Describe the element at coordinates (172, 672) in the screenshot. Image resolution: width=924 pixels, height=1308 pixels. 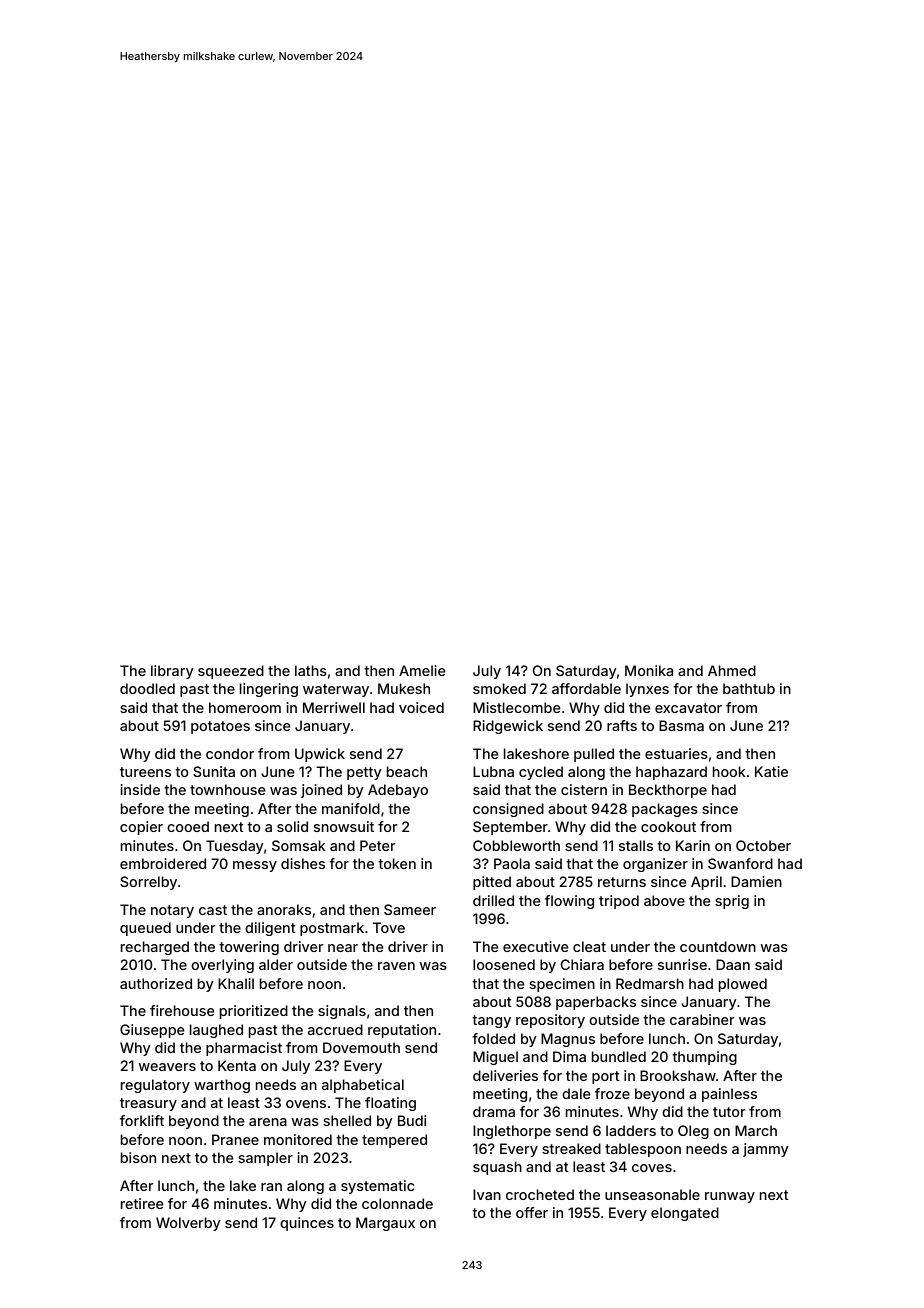
I see `library` at that location.
